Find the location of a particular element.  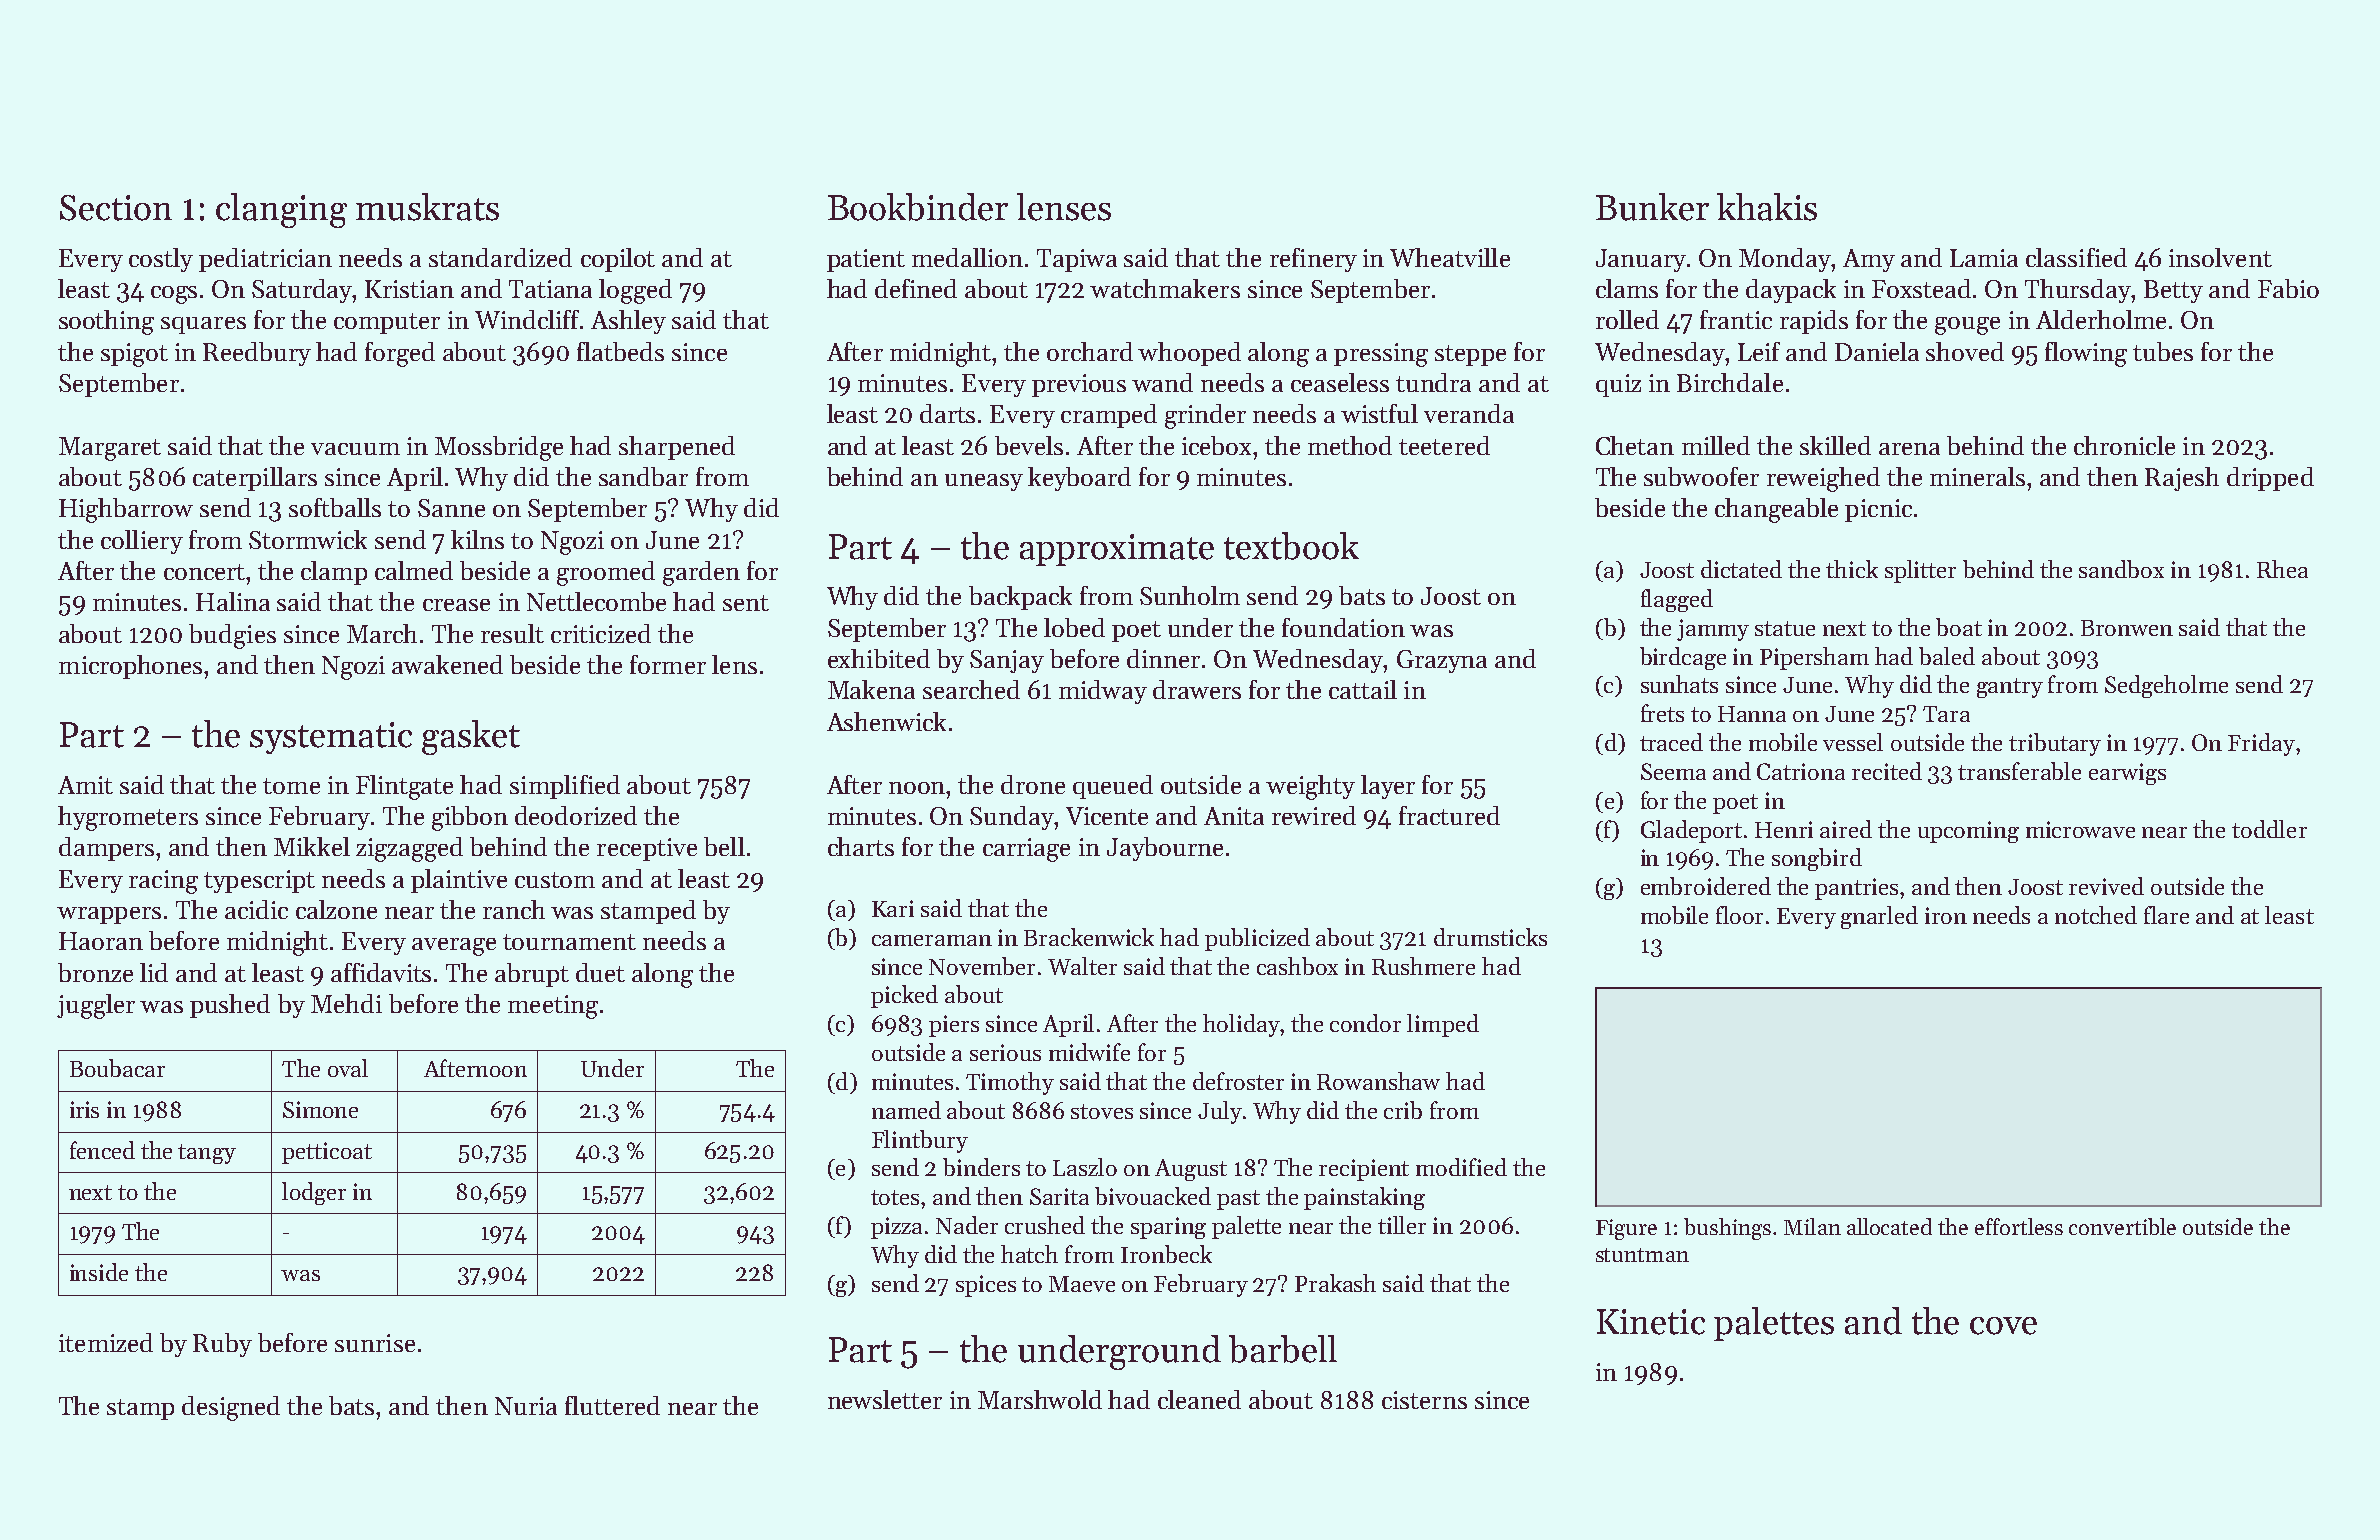

soothing is located at coordinates (106, 322).
